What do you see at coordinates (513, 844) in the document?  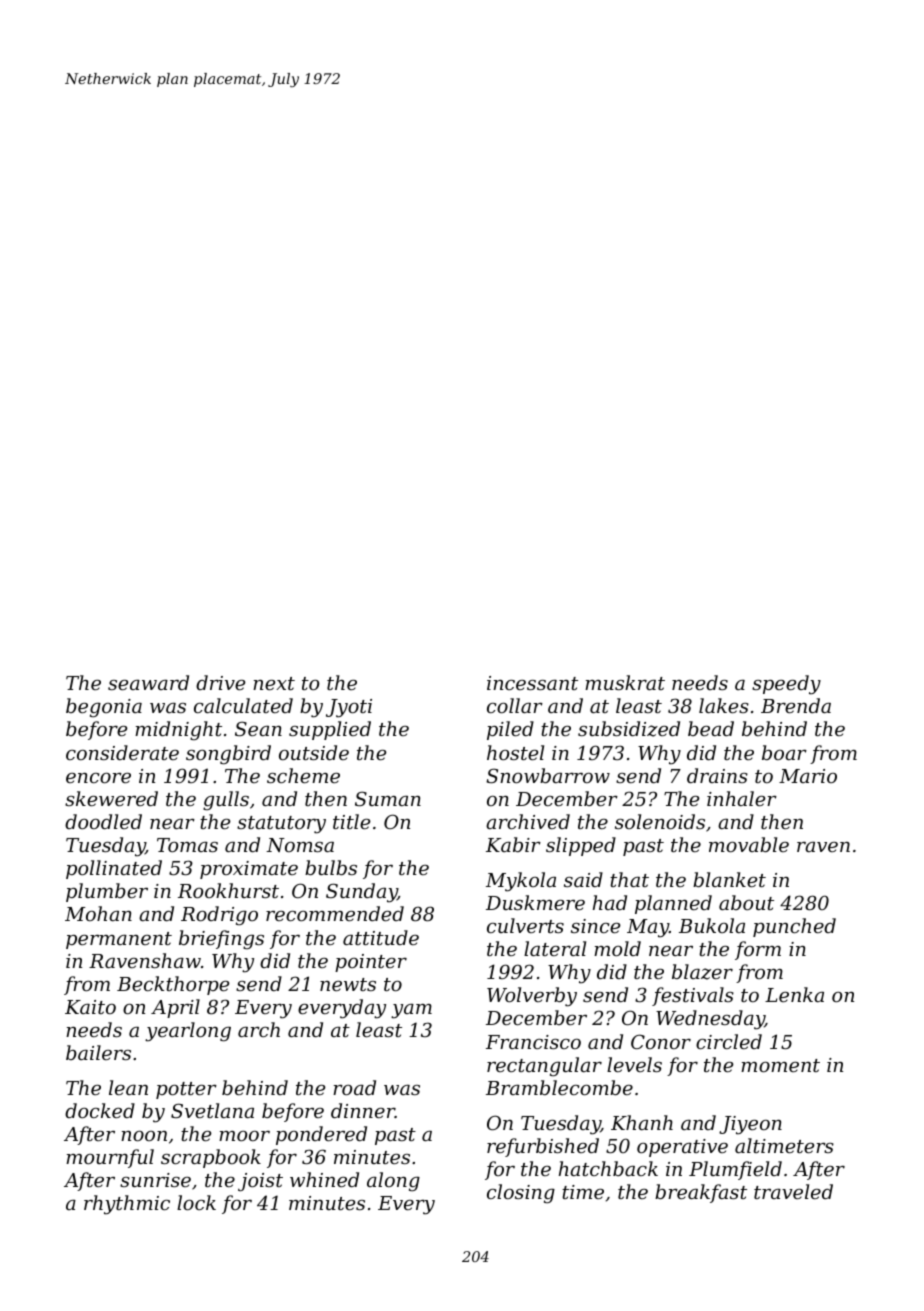 I see `Kabir` at bounding box center [513, 844].
